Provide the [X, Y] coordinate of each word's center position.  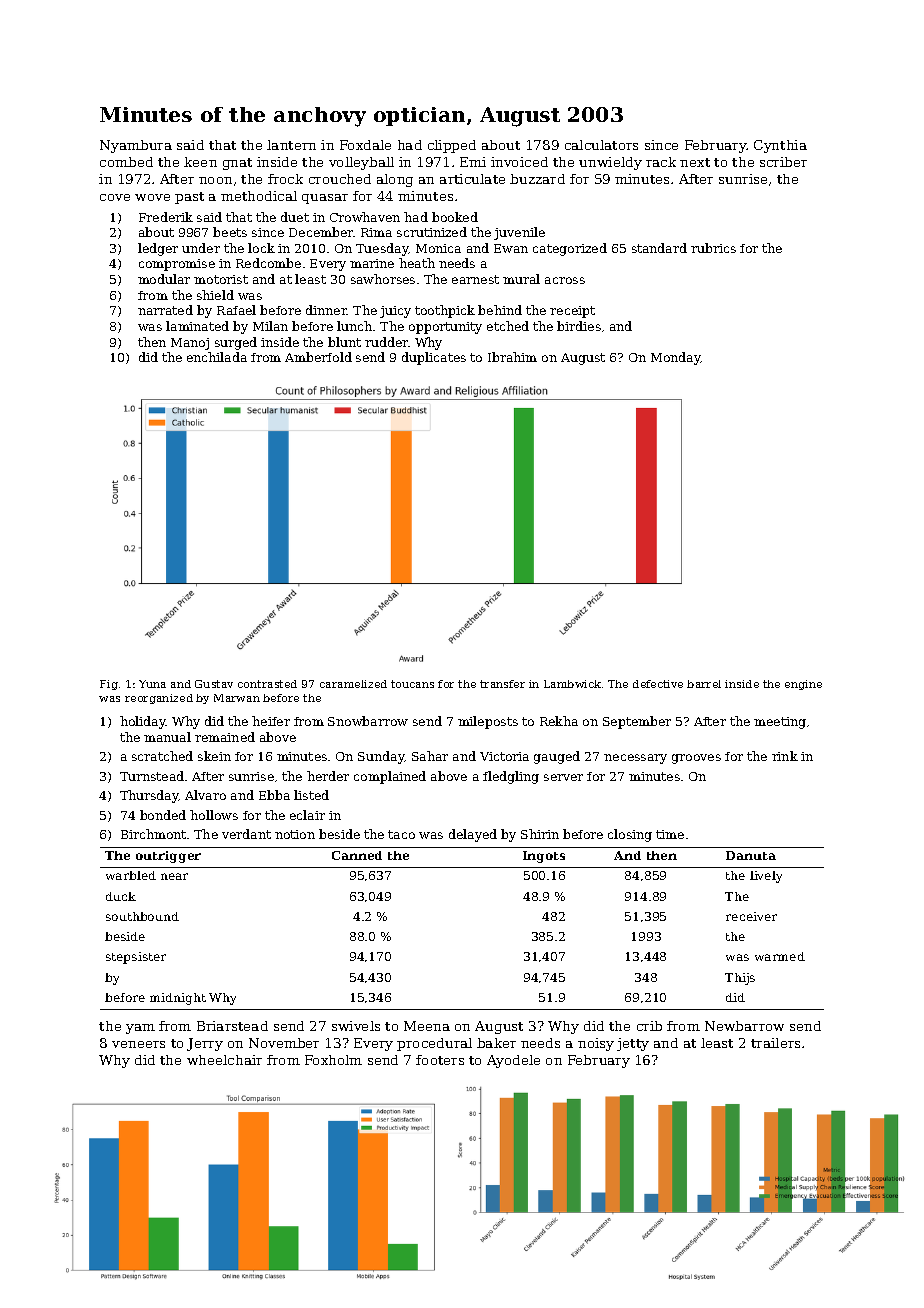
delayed [473, 835]
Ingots [544, 857]
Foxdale [365, 145]
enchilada [217, 357]
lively [766, 877]
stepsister [136, 958]
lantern [291, 145]
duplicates [434, 358]
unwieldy [610, 163]
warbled [131, 875]
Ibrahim [512, 357]
